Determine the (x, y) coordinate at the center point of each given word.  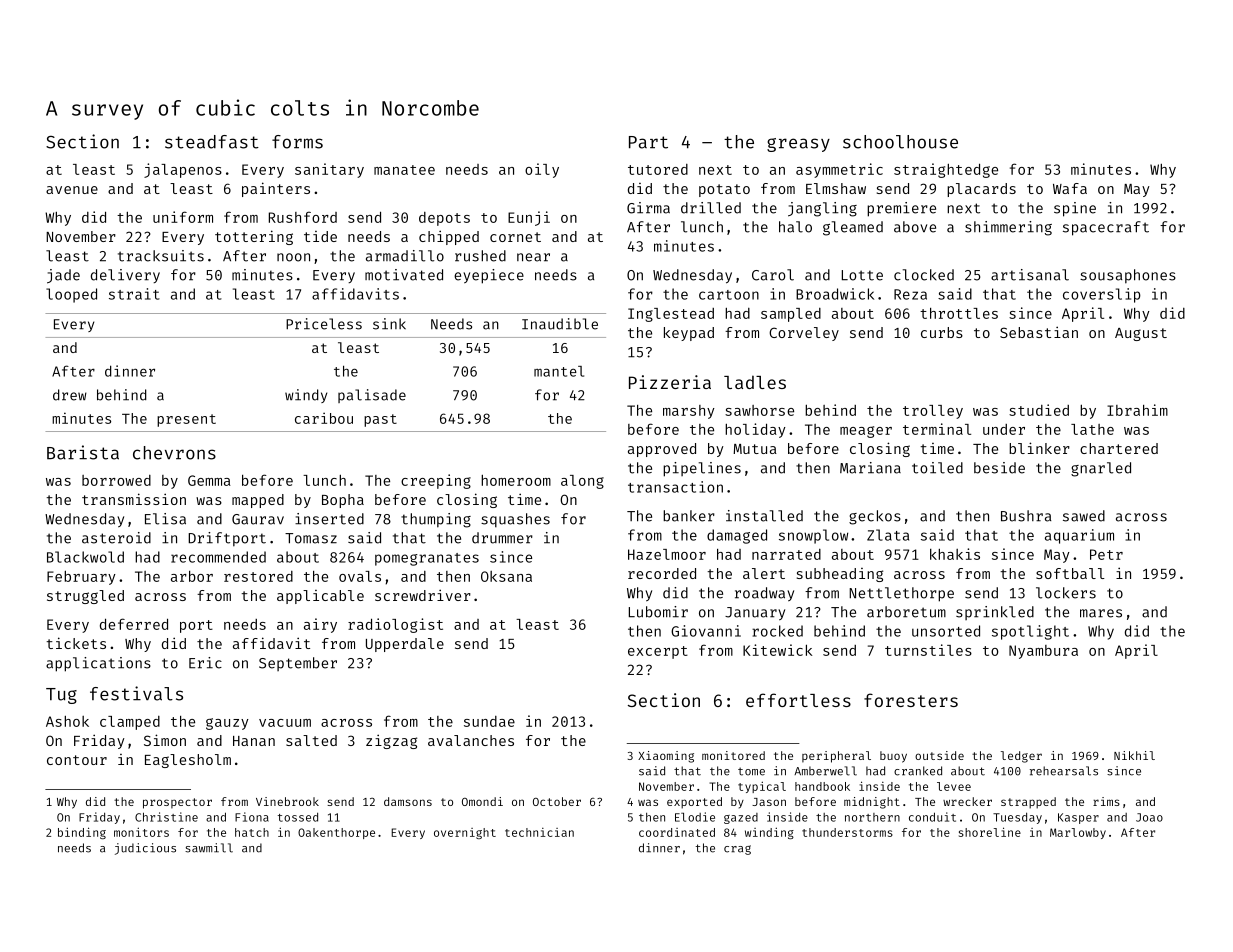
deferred (134, 624)
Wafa (1070, 188)
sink (389, 324)
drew (70, 395)
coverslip (1102, 295)
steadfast (212, 142)
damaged (737, 536)
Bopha (343, 501)
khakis (955, 554)
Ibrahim (1137, 410)
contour (77, 760)
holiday (755, 430)
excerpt (658, 652)
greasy (798, 145)
